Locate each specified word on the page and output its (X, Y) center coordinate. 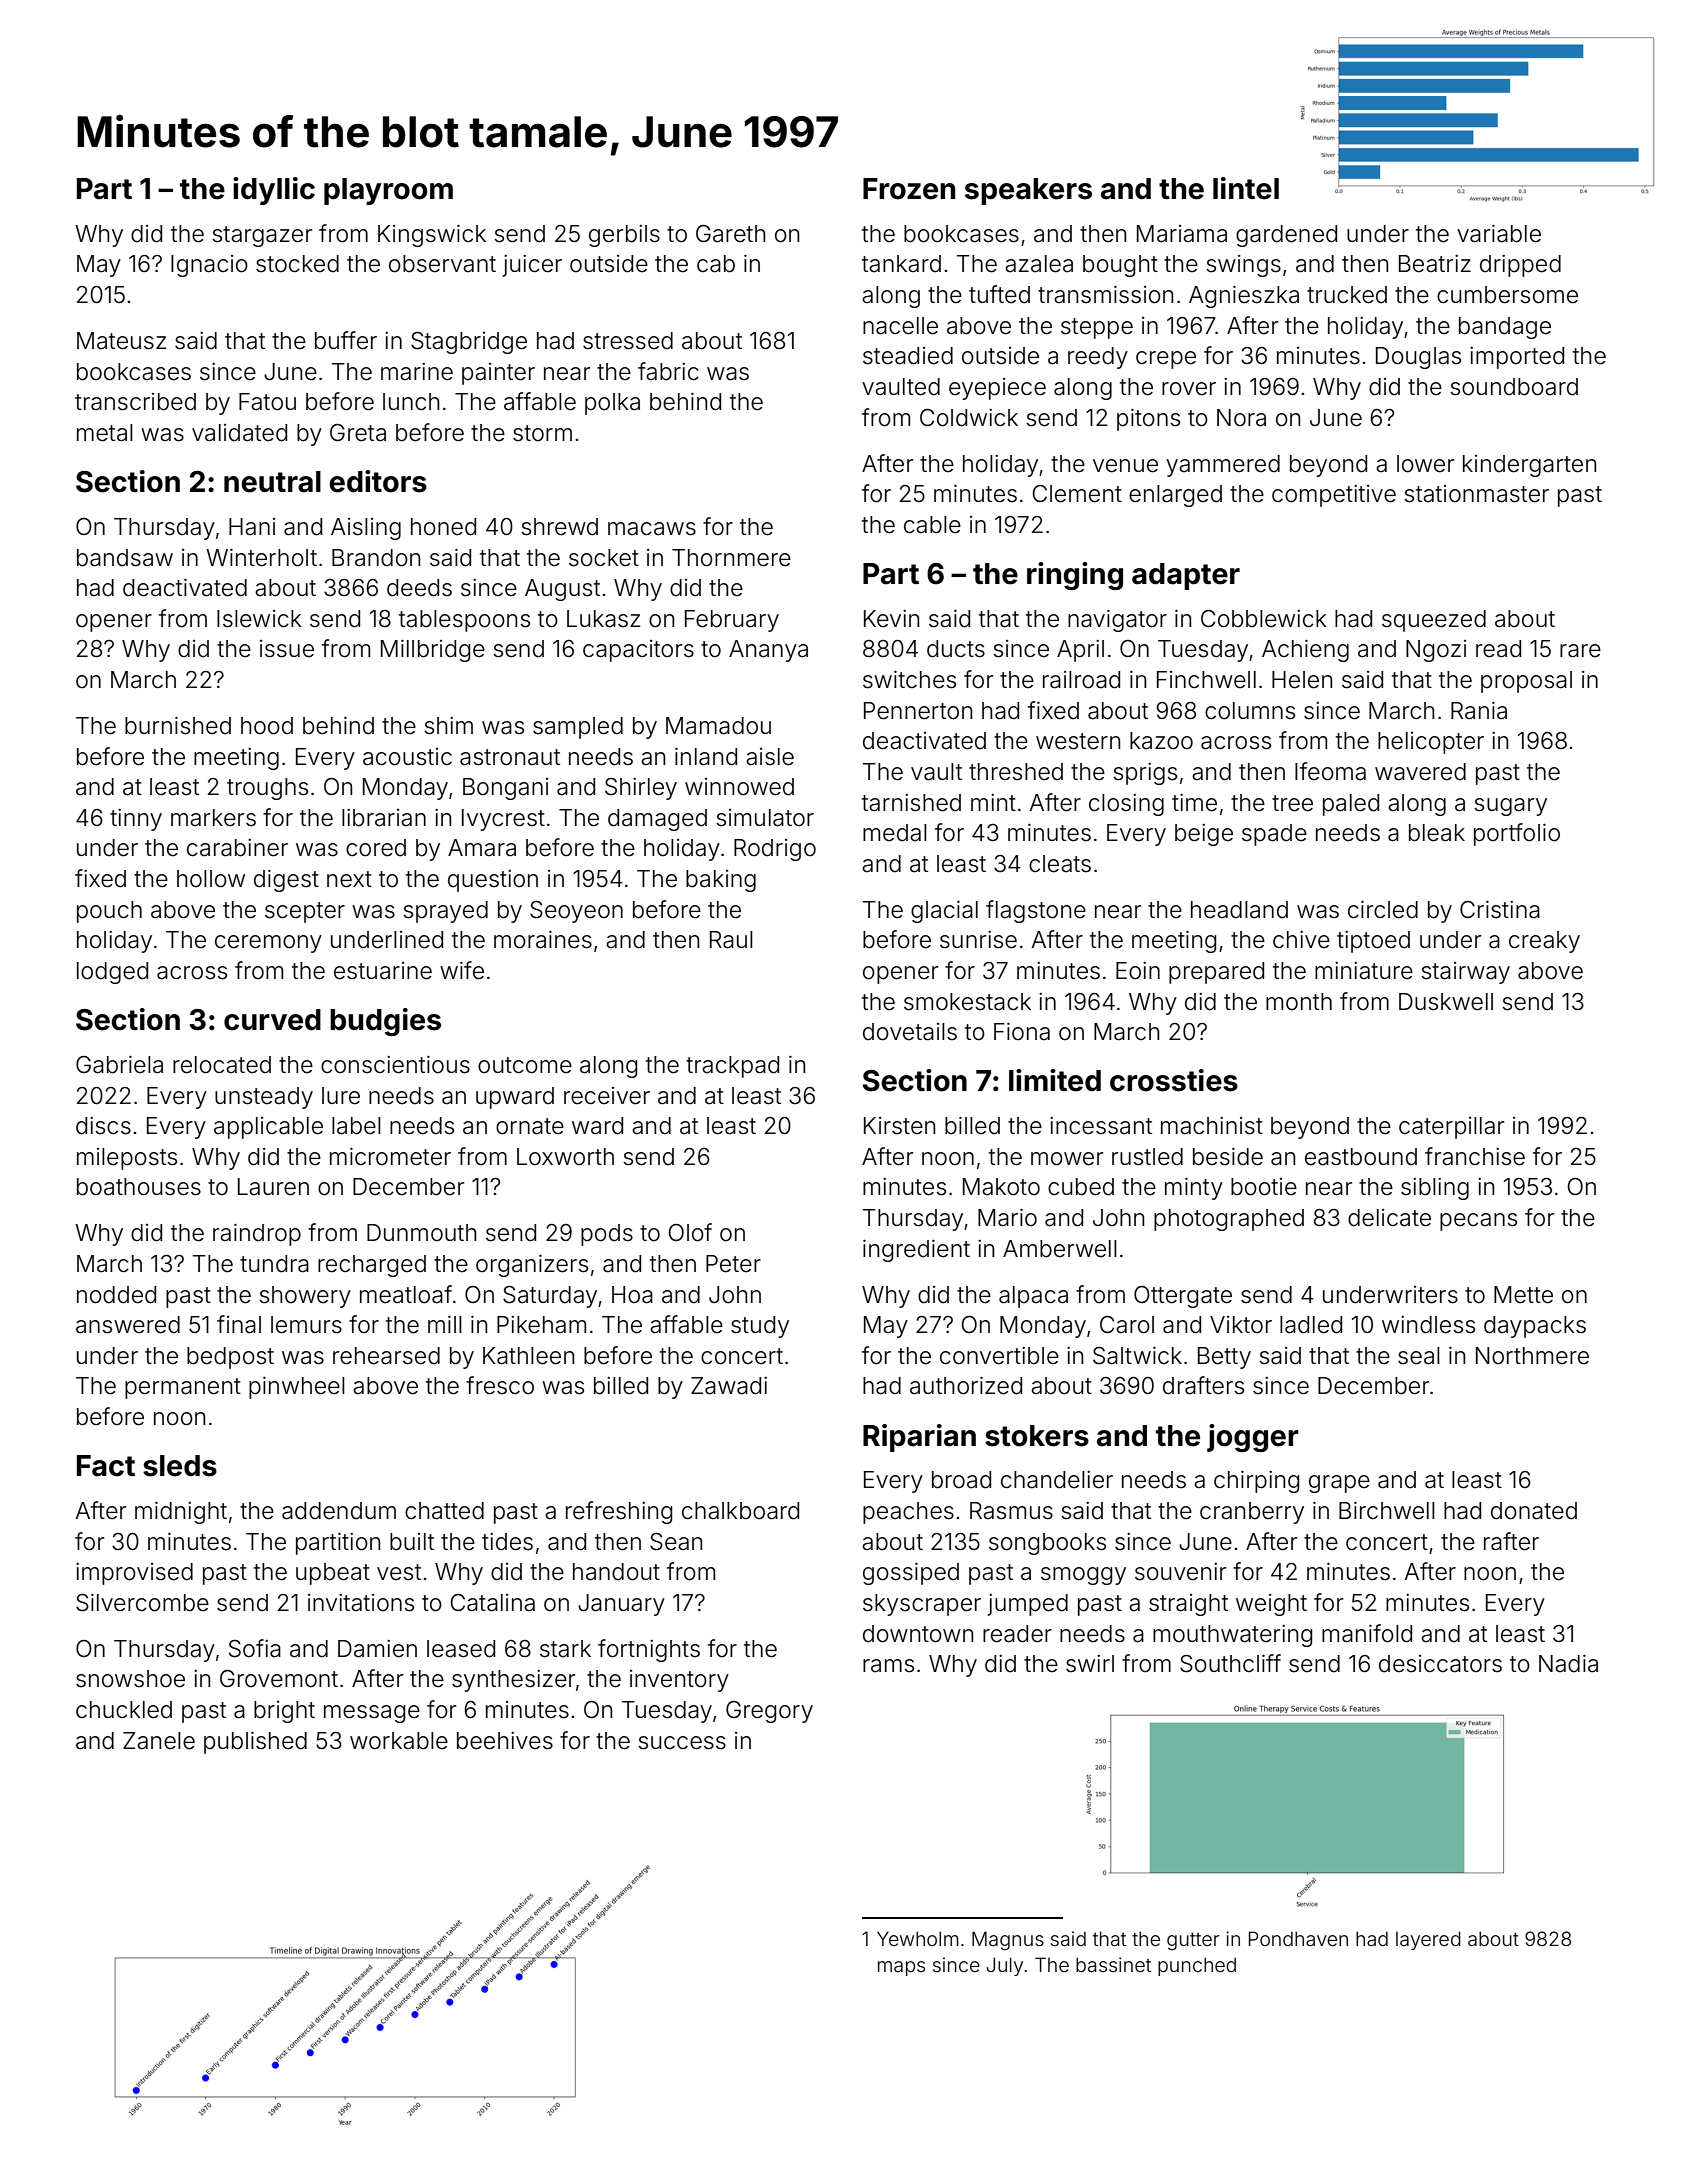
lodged (112, 973)
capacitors (638, 651)
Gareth (730, 234)
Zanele (159, 1741)
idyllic (274, 191)
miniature (1364, 971)
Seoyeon (576, 911)
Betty (1224, 1358)
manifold (1367, 1633)
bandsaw (125, 558)
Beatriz (1435, 264)
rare (1580, 651)
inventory (679, 1681)
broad (961, 1480)
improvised (134, 1574)
